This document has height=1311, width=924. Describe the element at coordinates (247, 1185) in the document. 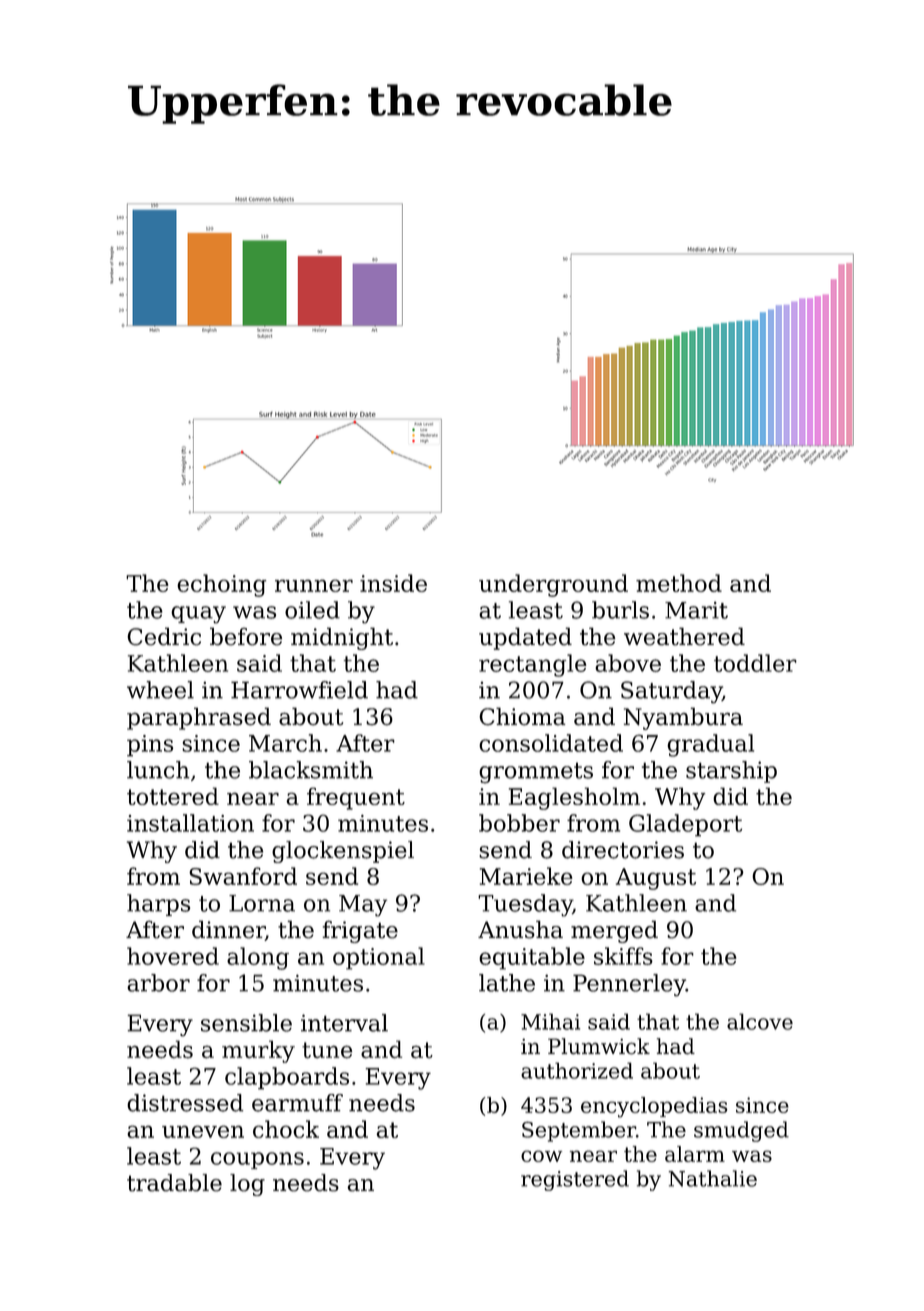

I see `log` at that location.
